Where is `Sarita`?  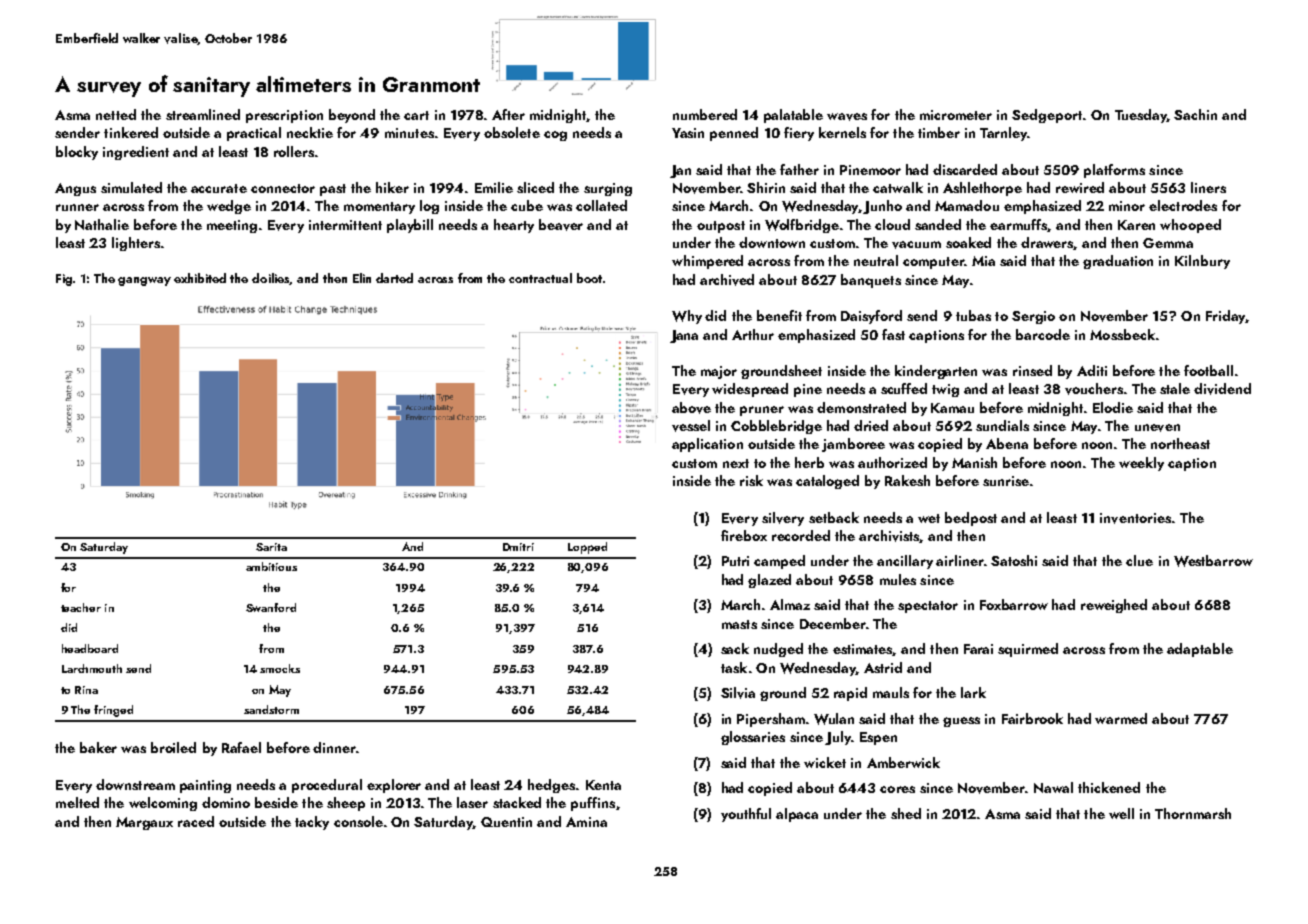
Sarita is located at coordinates (271, 547).
